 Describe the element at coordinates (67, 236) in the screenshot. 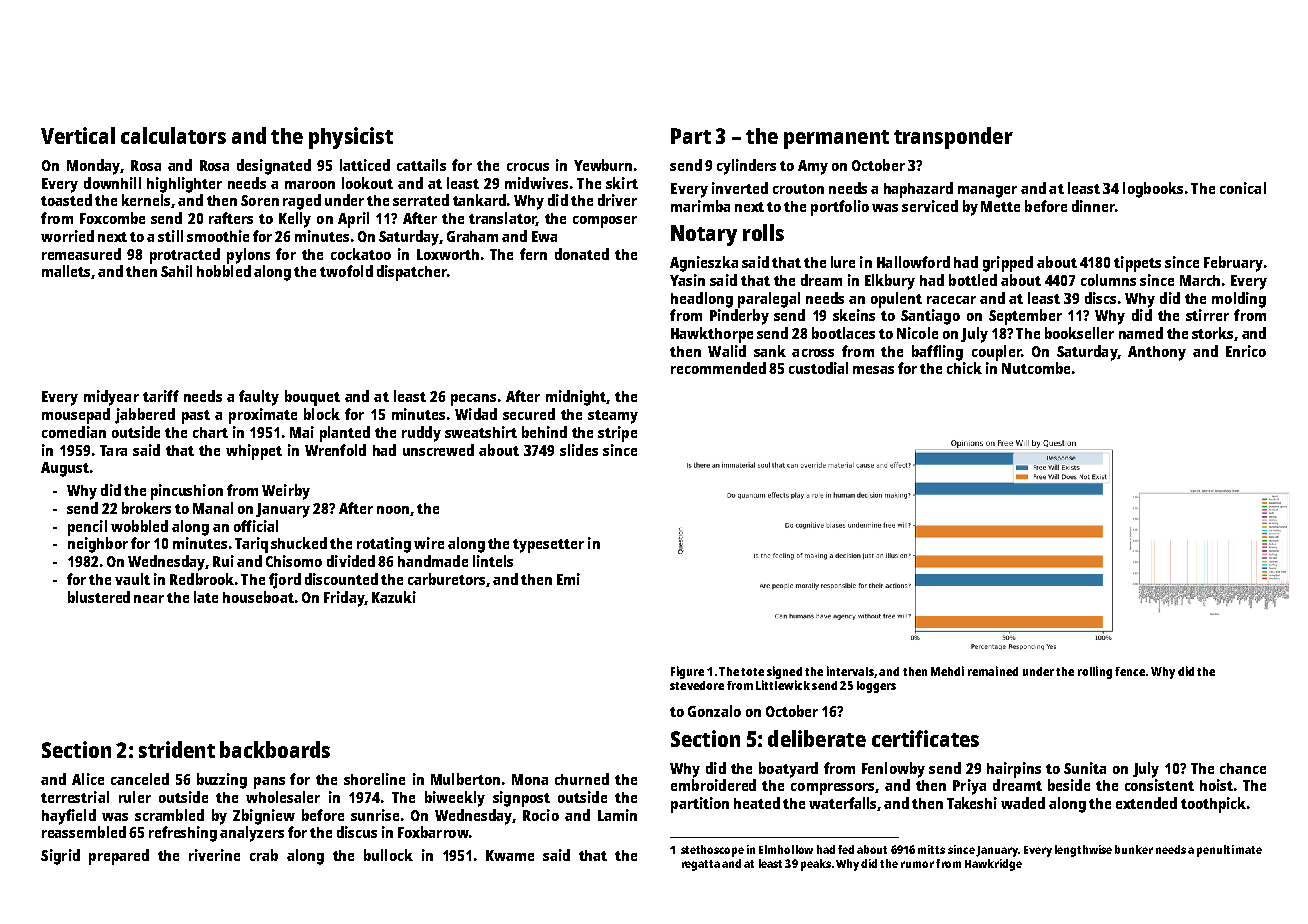

I see `worried` at that location.
